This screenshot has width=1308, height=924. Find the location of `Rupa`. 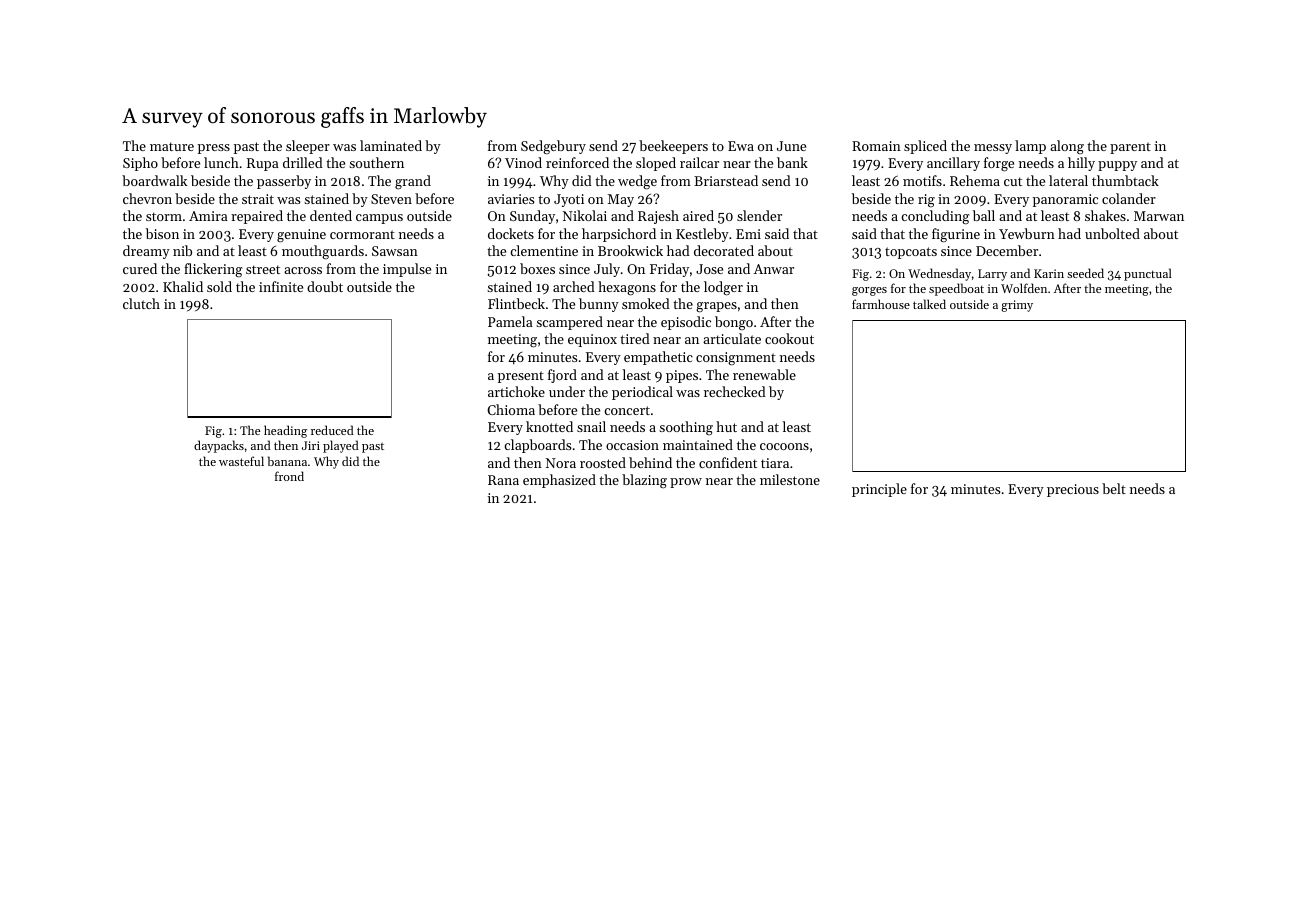

Rupa is located at coordinates (263, 164).
